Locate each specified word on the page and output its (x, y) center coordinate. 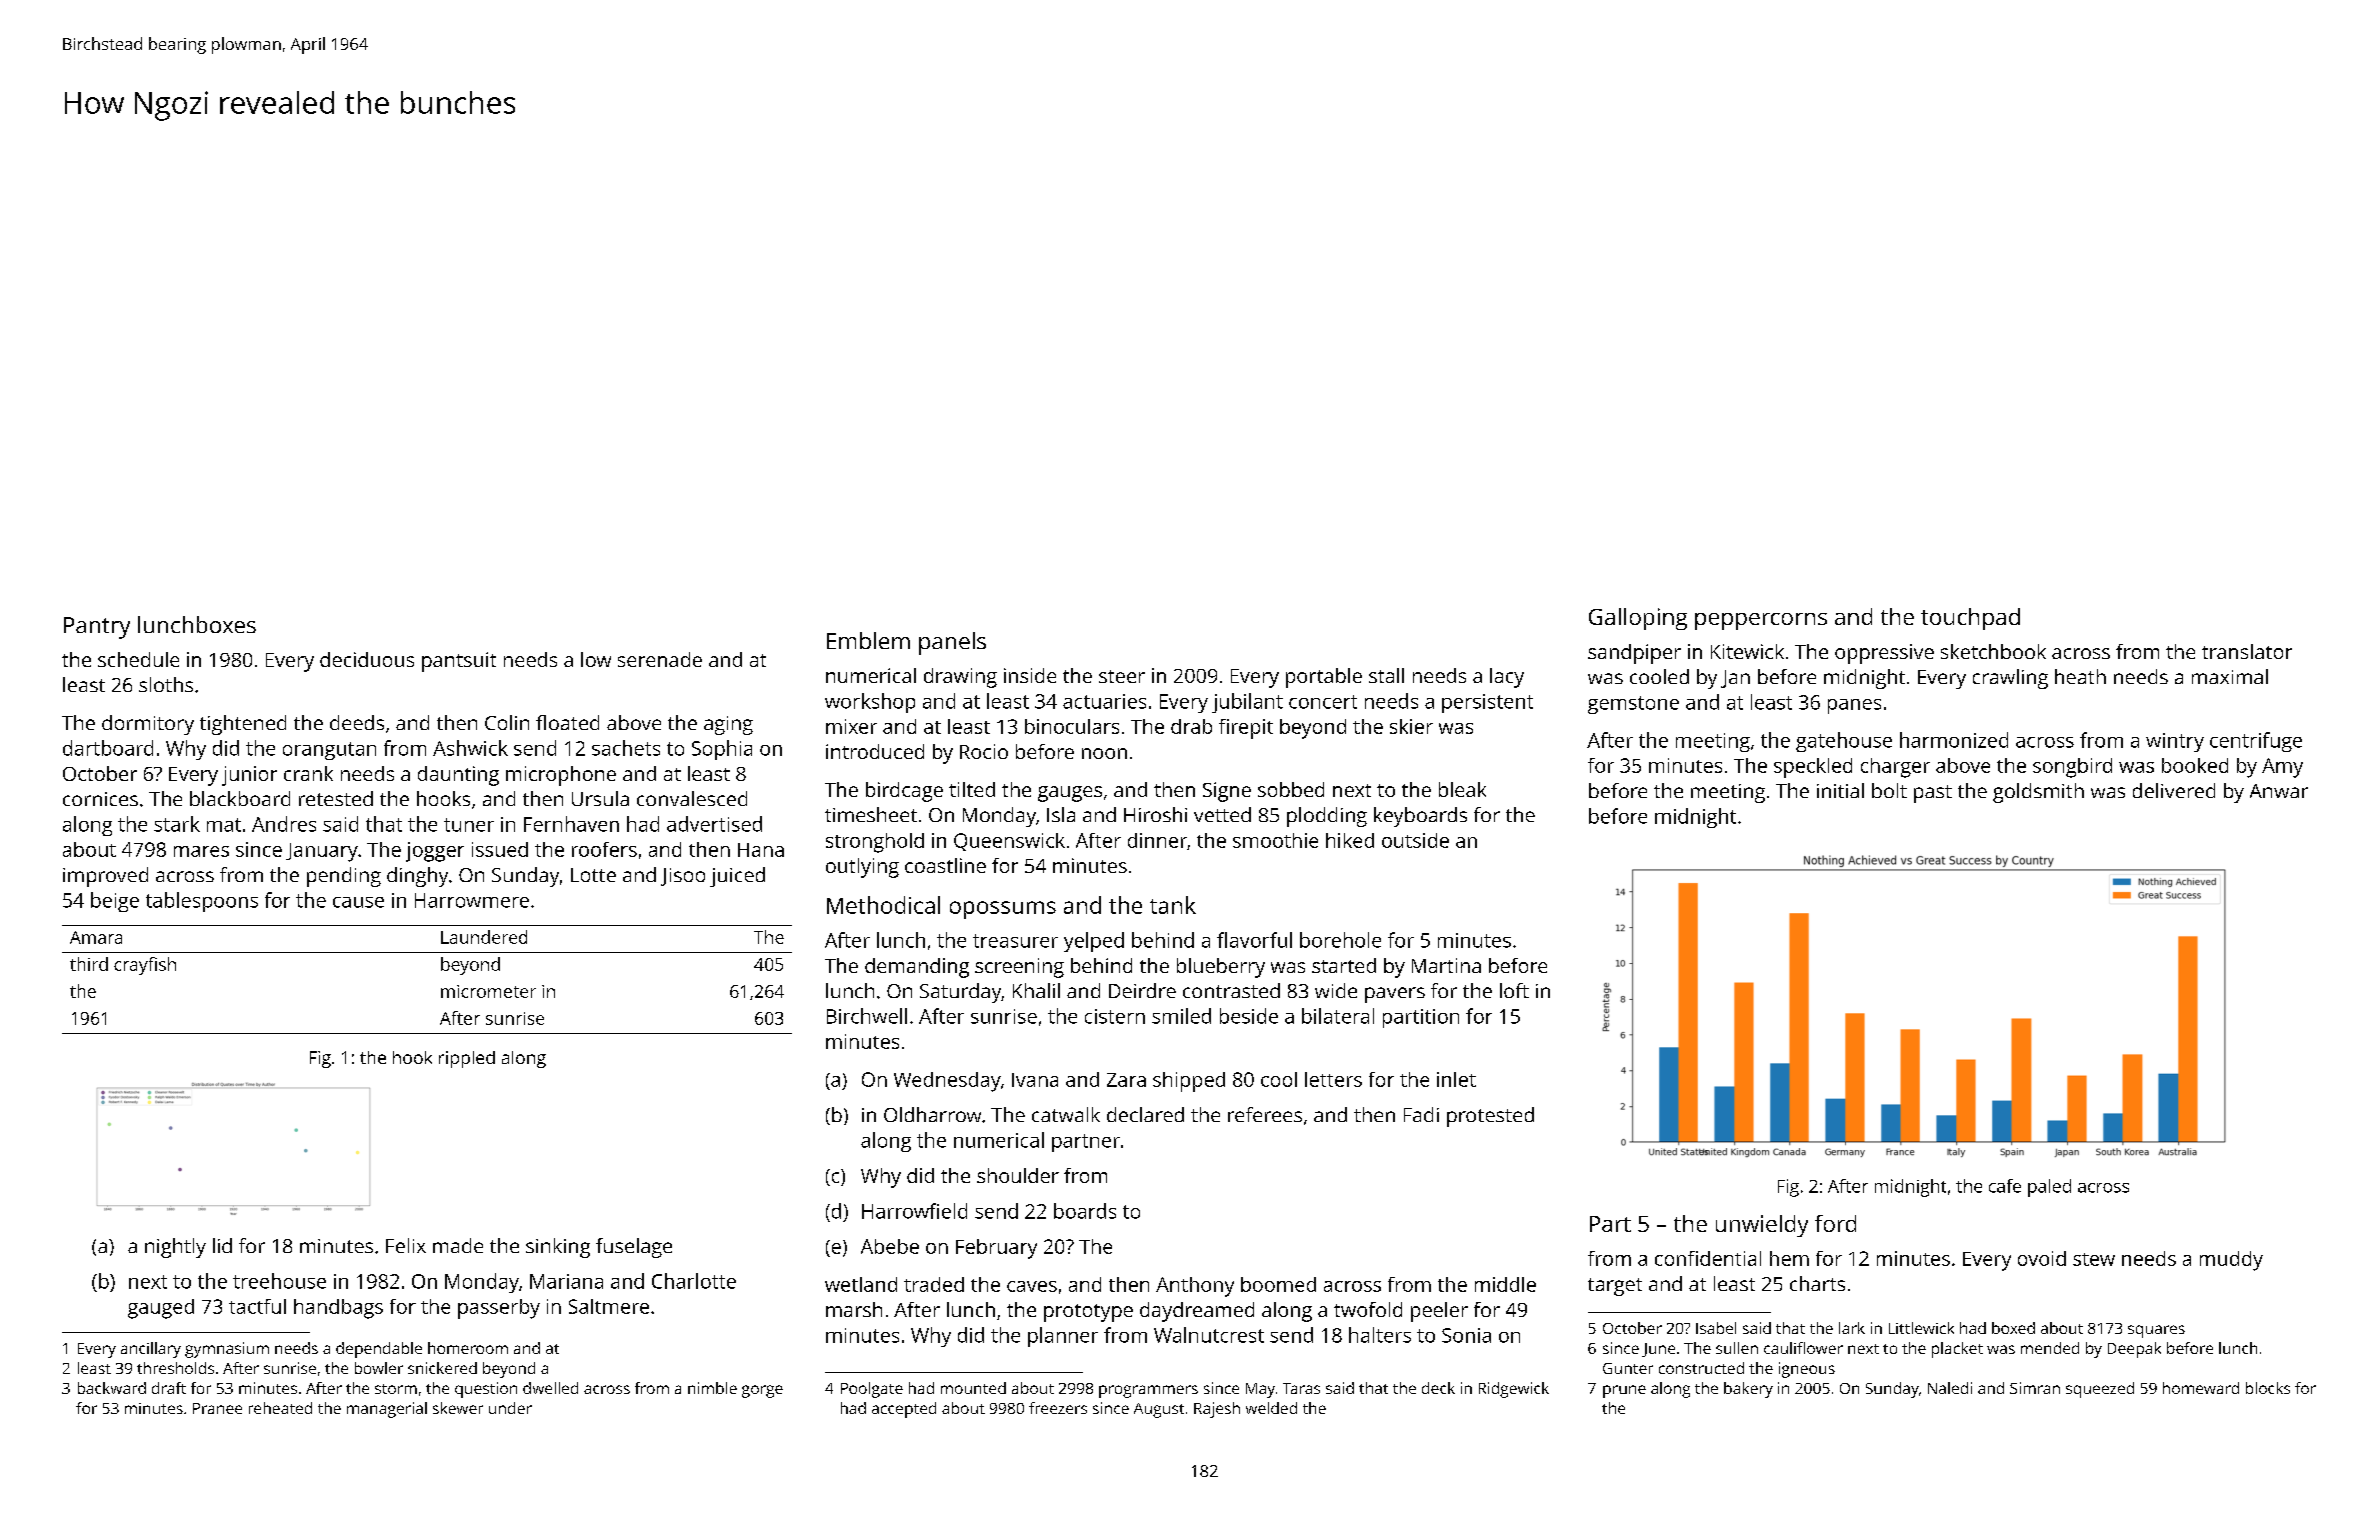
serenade (660, 659)
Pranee (217, 1408)
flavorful (1254, 940)
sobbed (1291, 789)
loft (1514, 990)
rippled (467, 1059)
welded (1271, 1408)
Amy (2282, 768)
